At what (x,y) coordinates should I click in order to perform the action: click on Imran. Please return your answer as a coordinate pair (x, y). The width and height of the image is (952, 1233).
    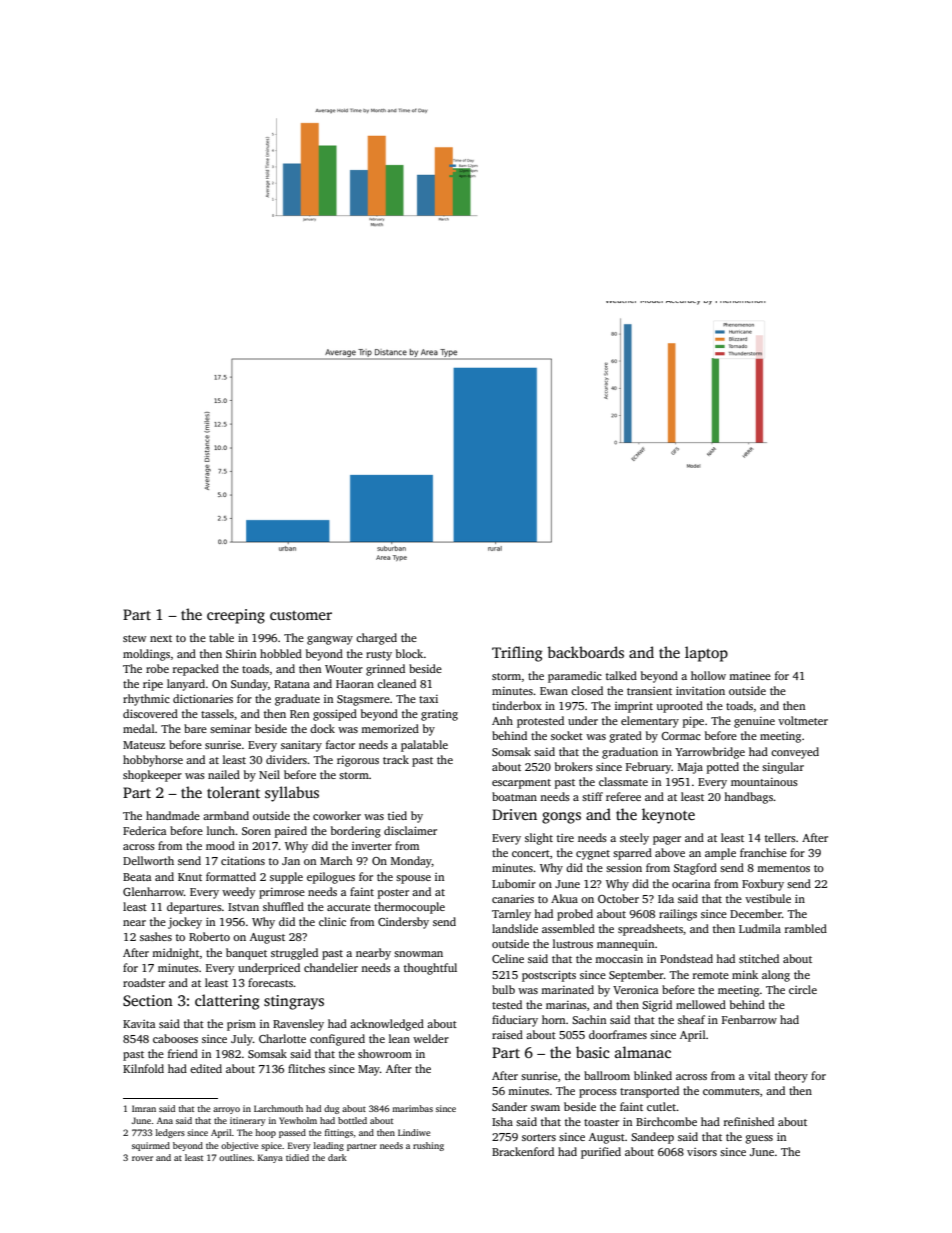
    Looking at the image, I should click on (144, 1108).
